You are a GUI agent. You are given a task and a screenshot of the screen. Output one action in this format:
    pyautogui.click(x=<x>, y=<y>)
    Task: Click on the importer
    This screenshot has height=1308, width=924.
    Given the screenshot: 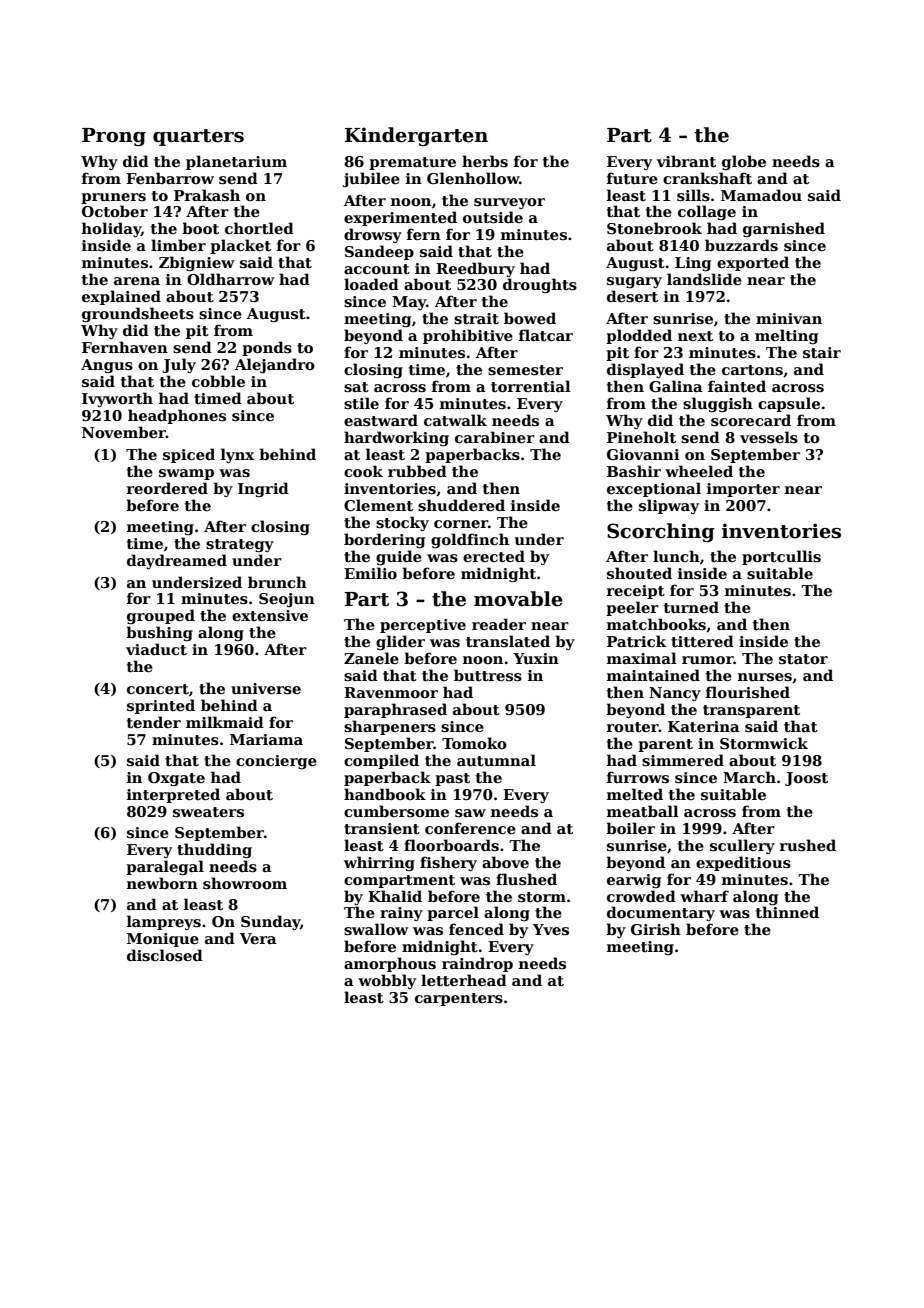 What is the action you would take?
    pyautogui.click(x=743, y=490)
